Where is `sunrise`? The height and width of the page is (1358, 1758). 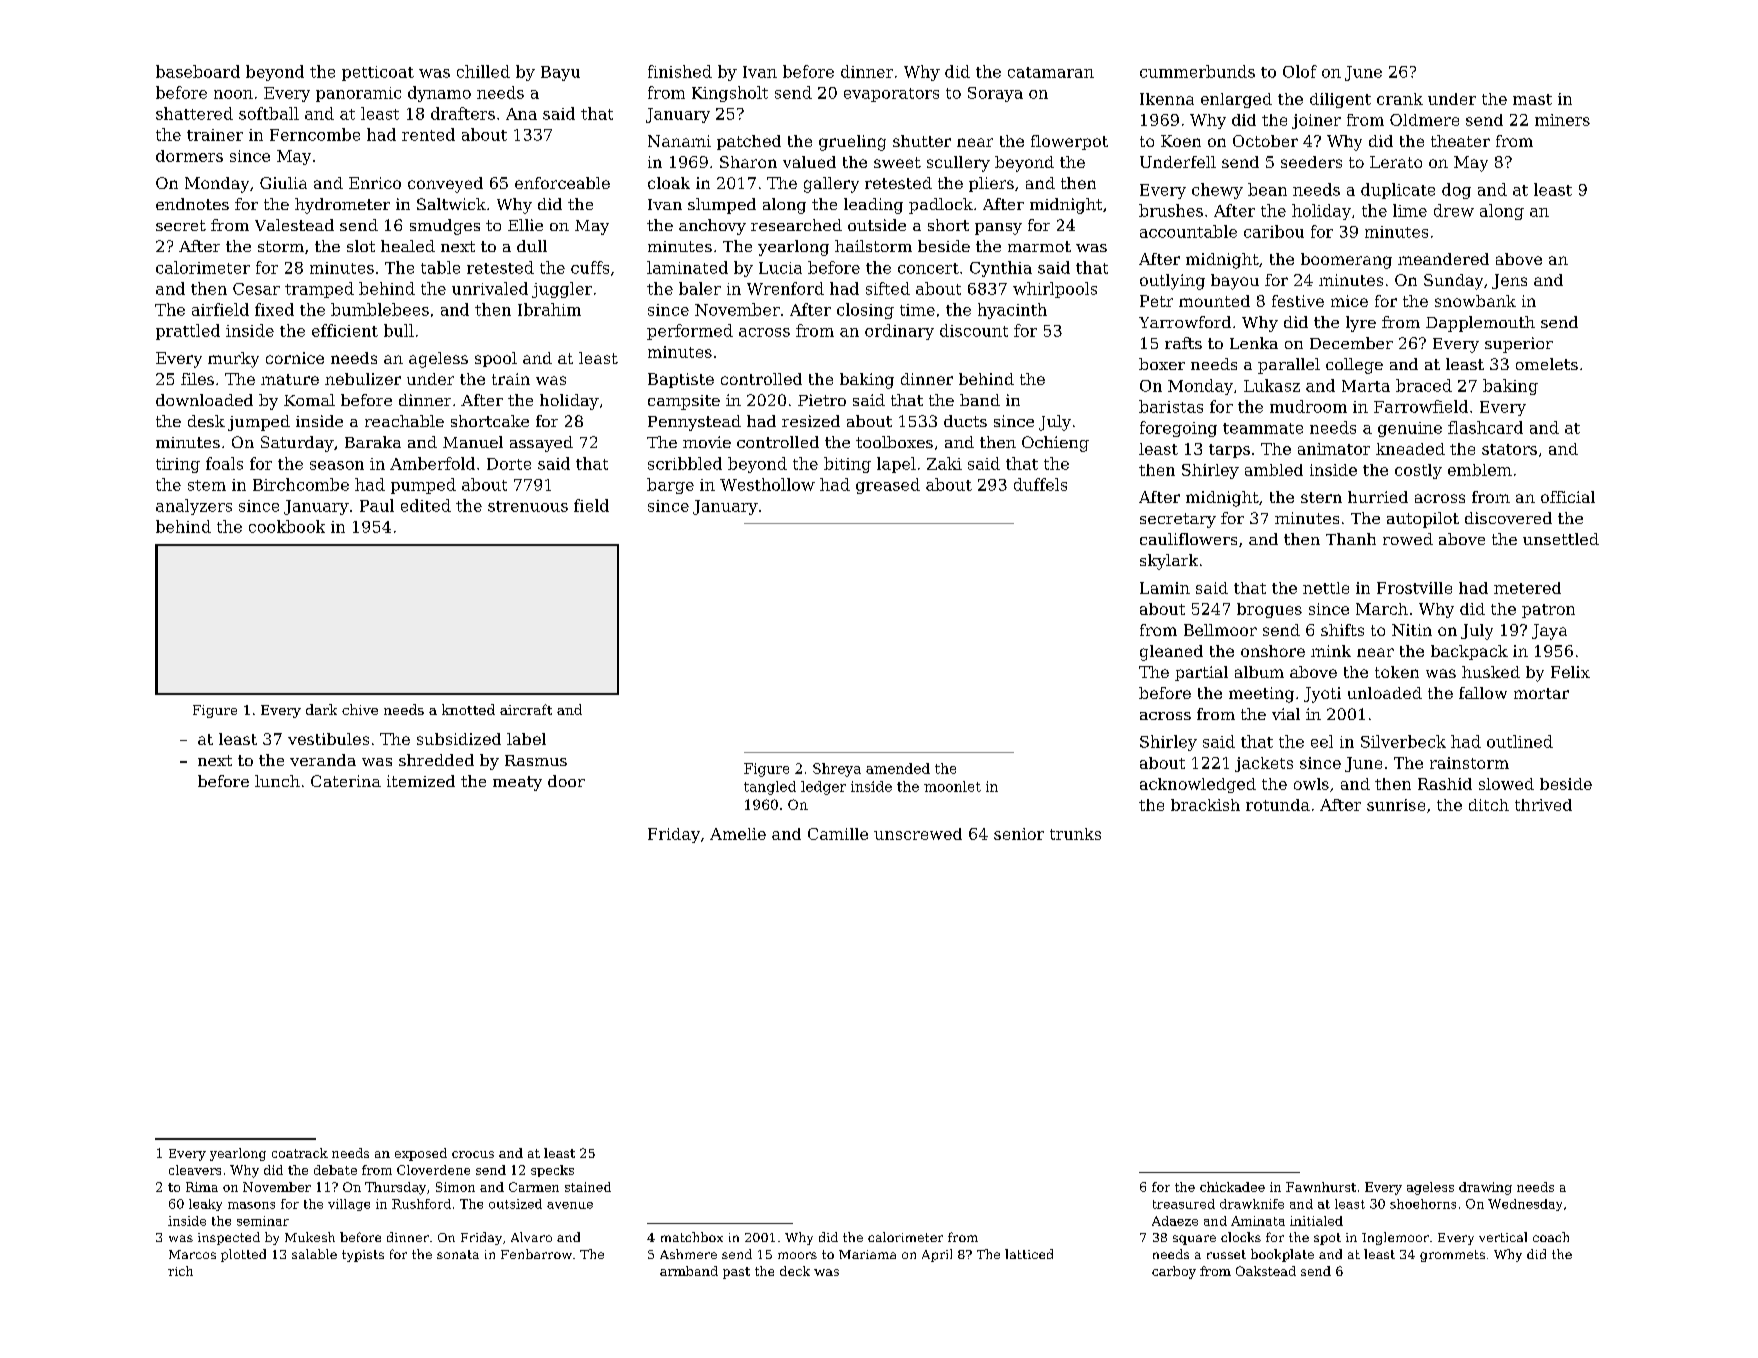
sunrise is located at coordinates (1396, 805).
